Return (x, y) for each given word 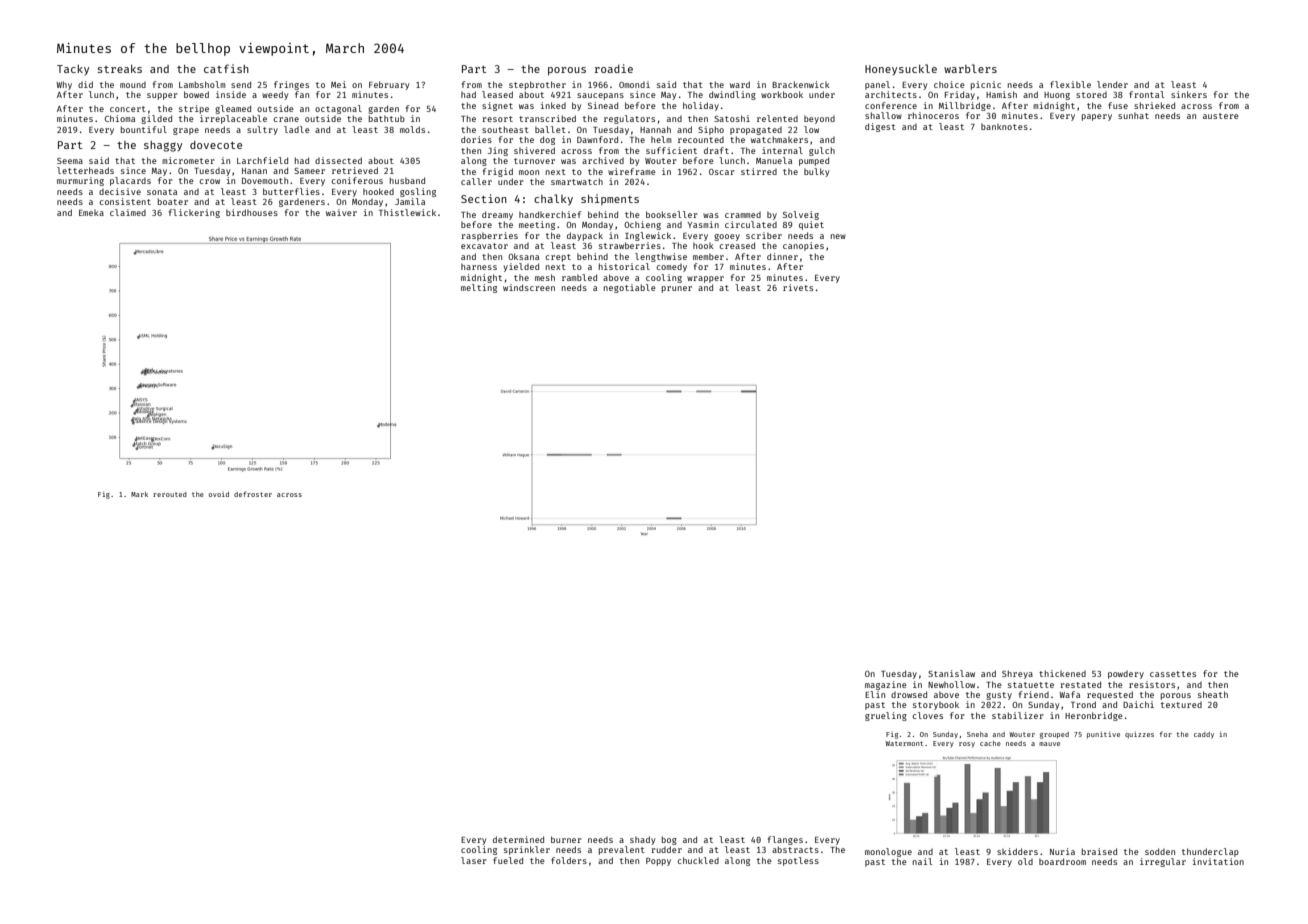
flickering (194, 213)
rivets (798, 287)
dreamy (497, 215)
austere (1221, 116)
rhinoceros (933, 115)
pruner (677, 289)
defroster (253, 494)
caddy (1204, 735)
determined (518, 839)
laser (474, 860)
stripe (194, 109)
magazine (886, 685)
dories (476, 139)
